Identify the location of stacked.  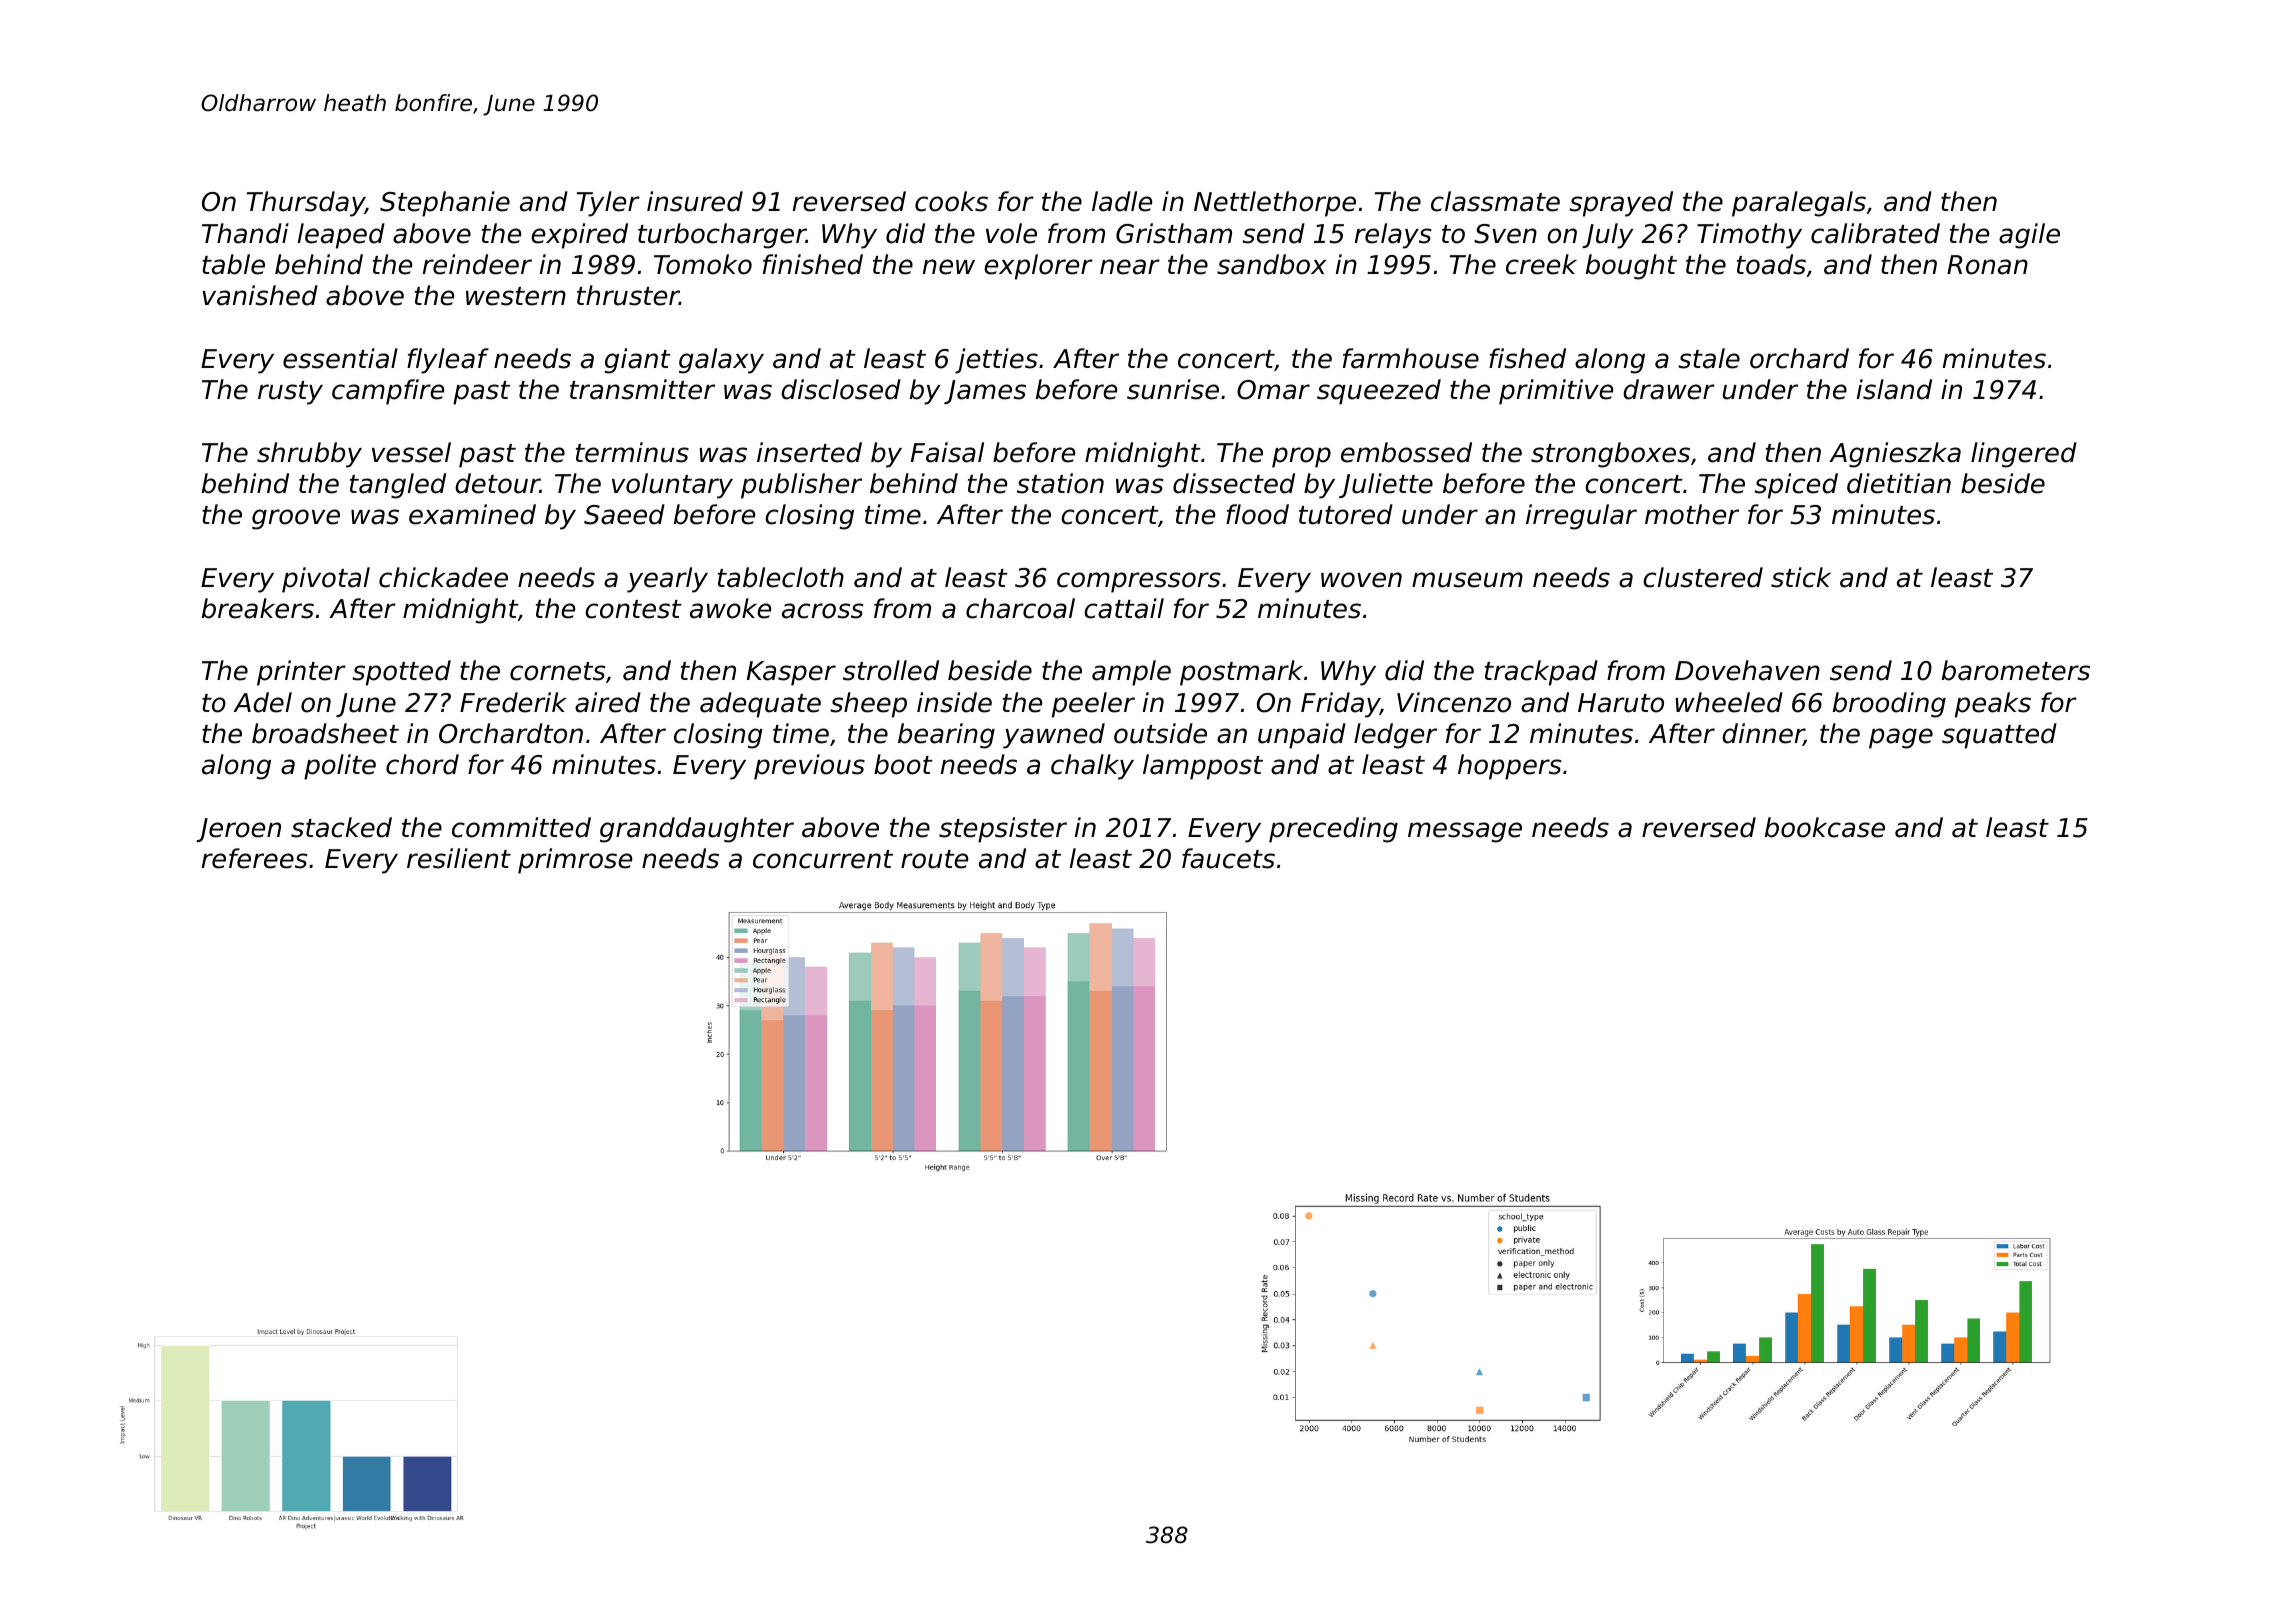
(341, 827).
